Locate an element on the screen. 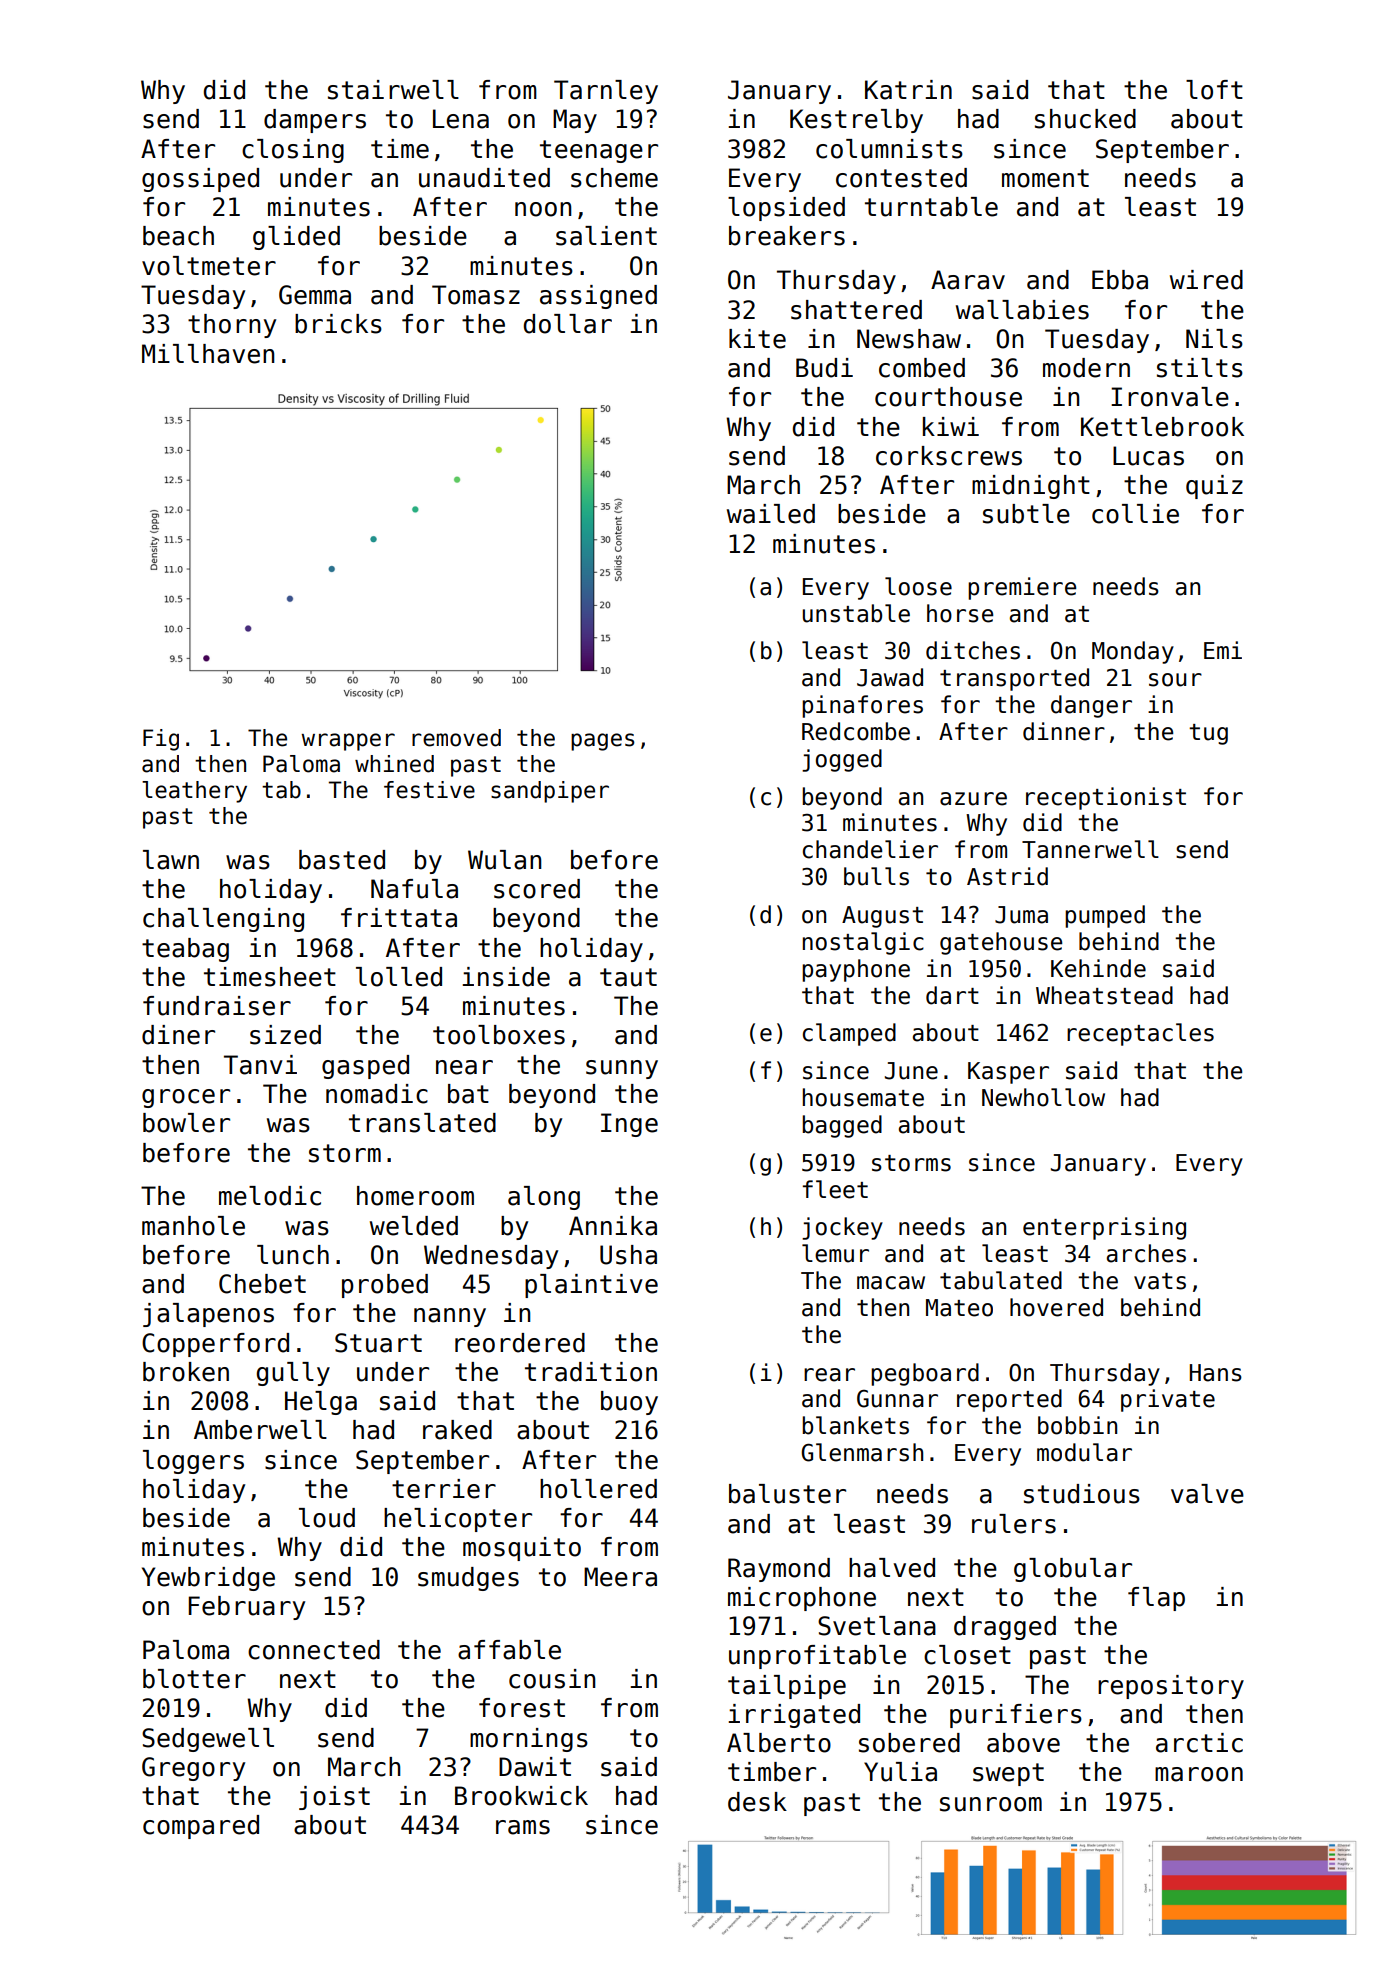 The image size is (1386, 1969). reported is located at coordinates (1009, 1400).
